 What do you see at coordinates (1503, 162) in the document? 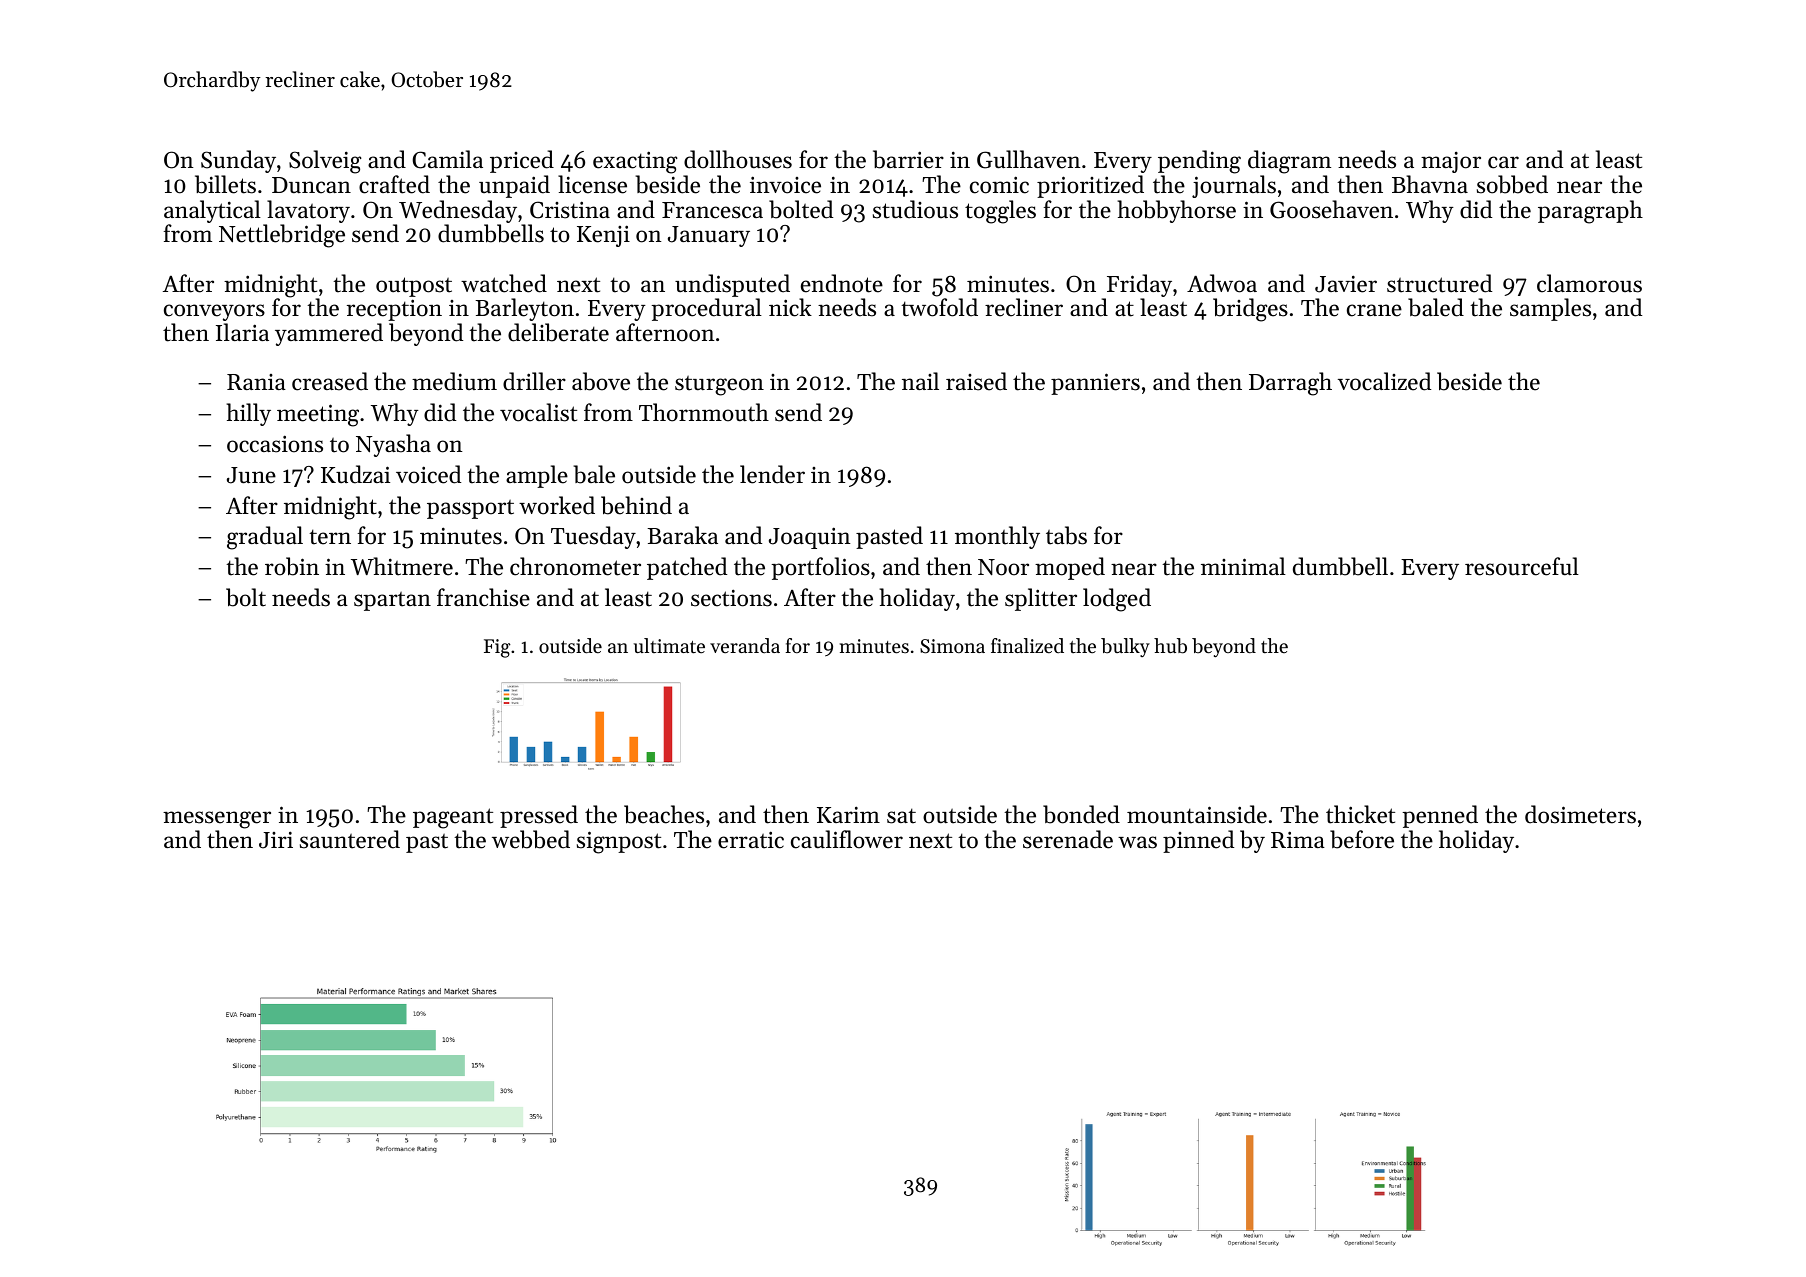
I see `car` at bounding box center [1503, 162].
